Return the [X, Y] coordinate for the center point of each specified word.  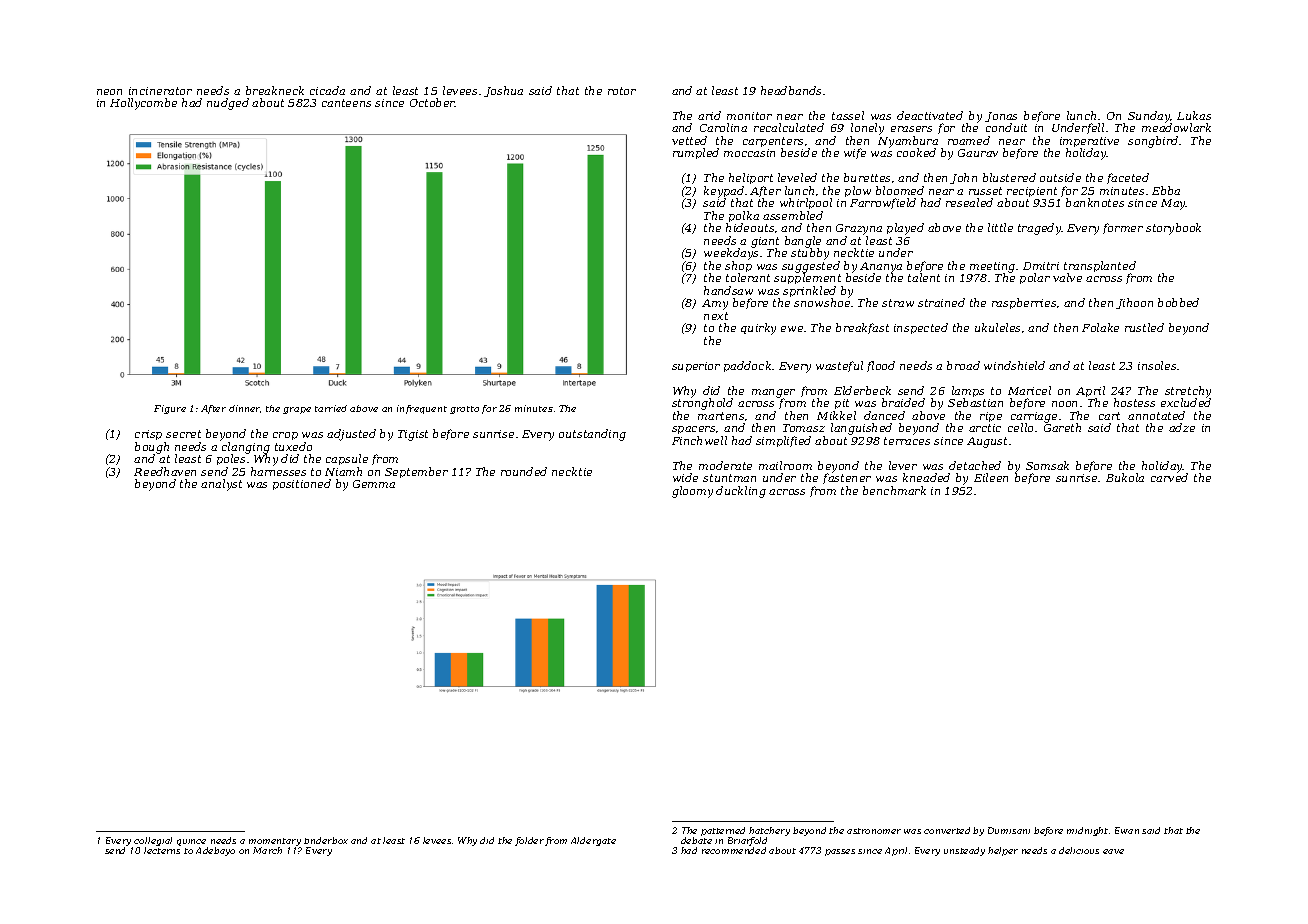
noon [1064, 404]
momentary [275, 842]
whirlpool [806, 203]
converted [947, 830]
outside [1060, 177]
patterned [723, 831]
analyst [221, 485]
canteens [346, 103]
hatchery [769, 831]
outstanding [592, 435]
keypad [724, 192]
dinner [244, 408]
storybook [1173, 229]
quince [191, 842]
